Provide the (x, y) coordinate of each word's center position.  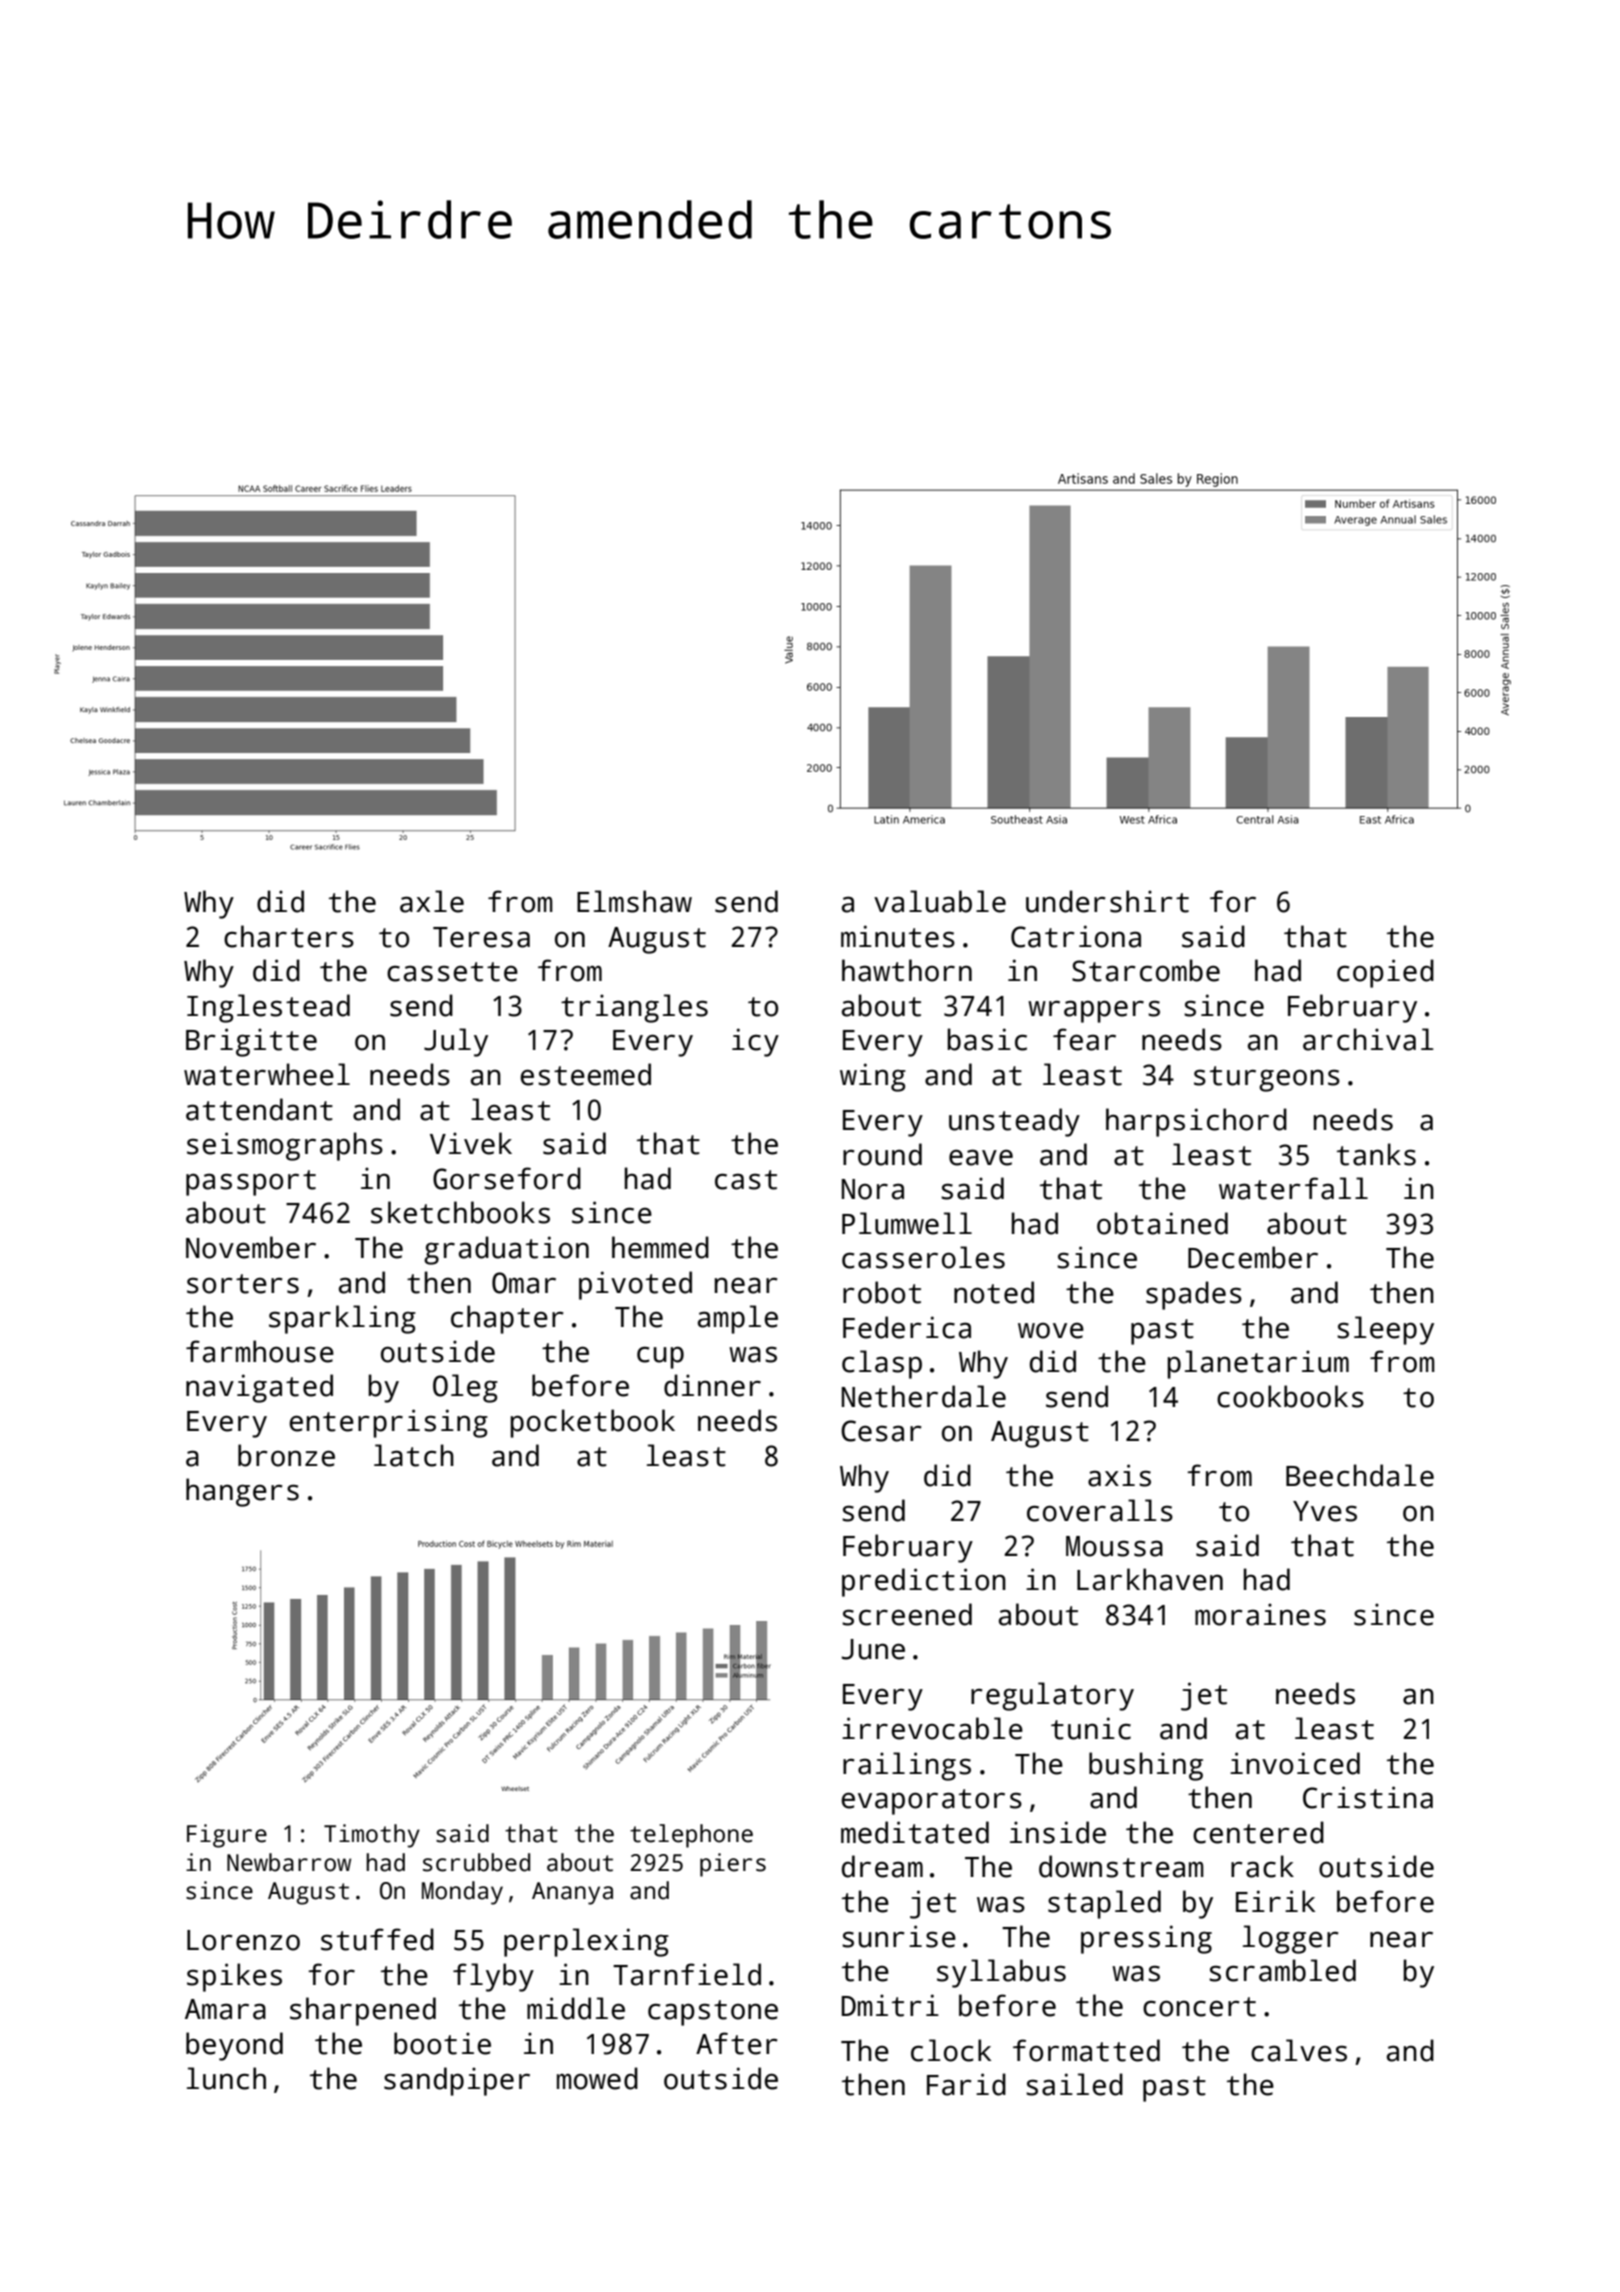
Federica (907, 1327)
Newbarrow (289, 1862)
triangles (634, 1008)
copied (1385, 973)
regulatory (1052, 1696)
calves (1299, 2050)
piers (733, 1865)
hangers (242, 1492)
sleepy (1385, 1330)
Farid (966, 2084)
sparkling (342, 1319)
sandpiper (457, 2081)
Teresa (481, 937)
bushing (1146, 1766)
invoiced (1295, 1763)
